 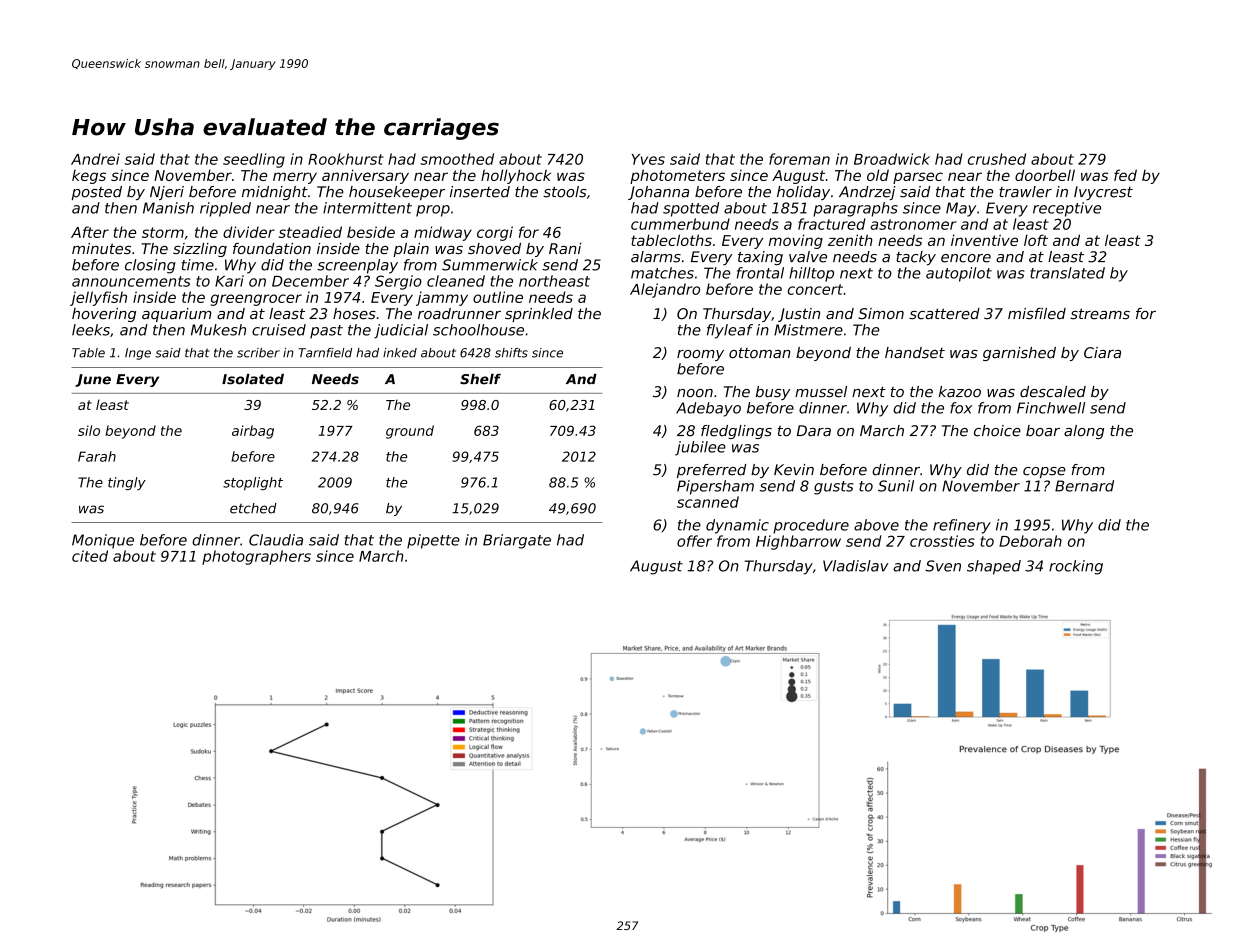 What do you see at coordinates (127, 483) in the screenshot?
I see `tingly` at bounding box center [127, 483].
